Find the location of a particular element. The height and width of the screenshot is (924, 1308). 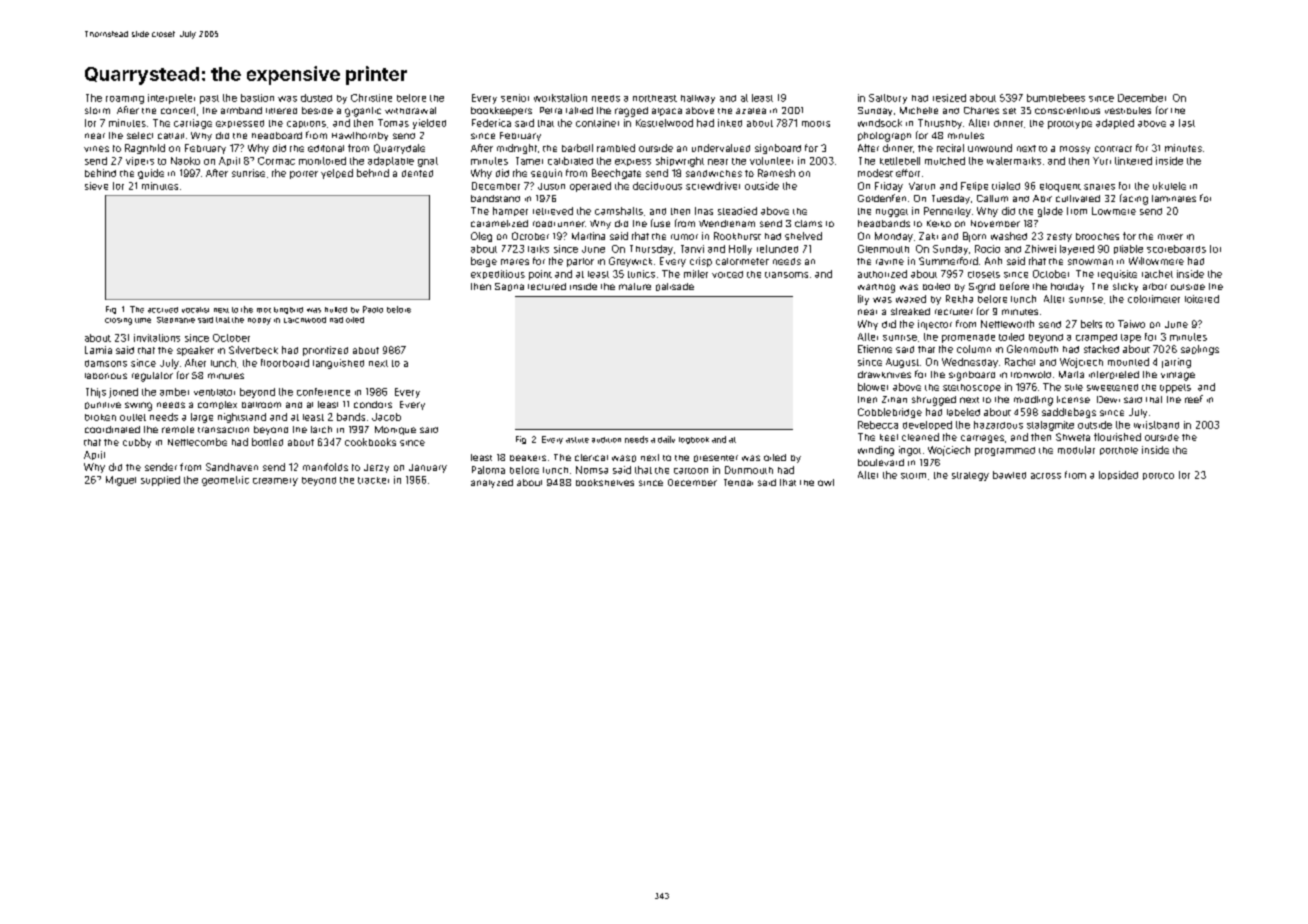

conscientious is located at coordinates (1067, 110).
